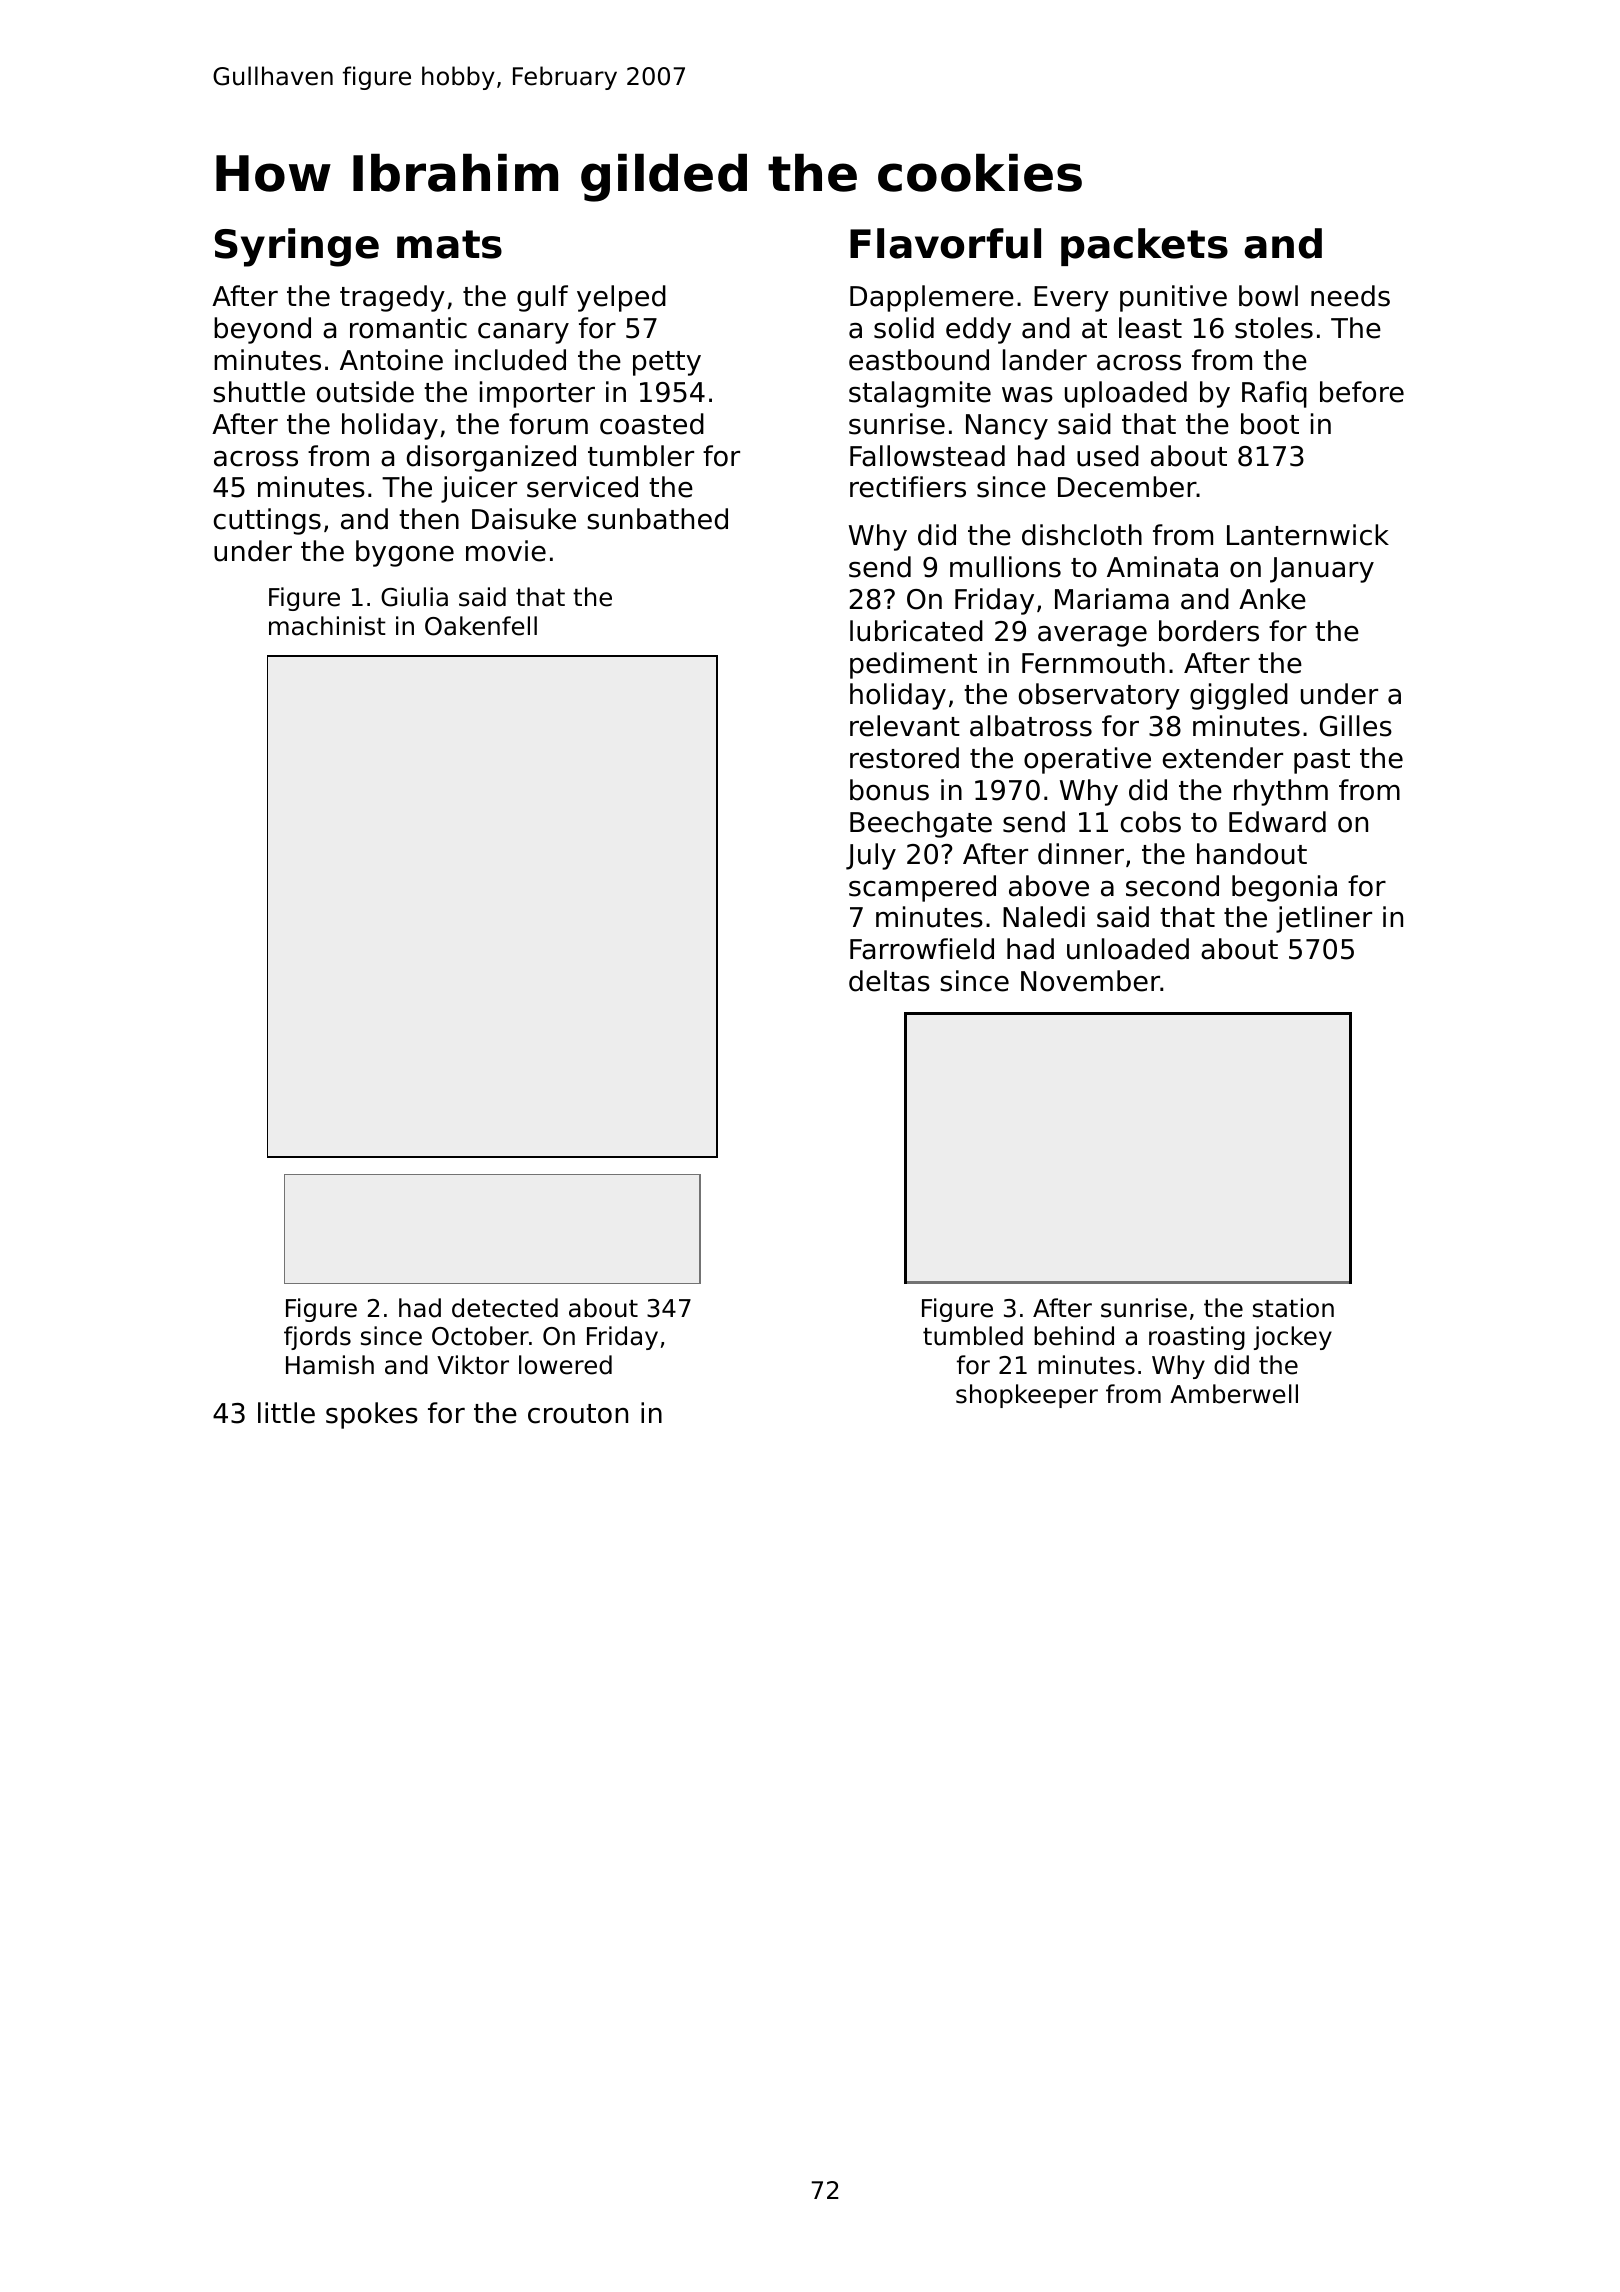 Image resolution: width=1620 pixels, height=2292 pixels. Describe the element at coordinates (973, 1336) in the page. I see `tumbled` at that location.
